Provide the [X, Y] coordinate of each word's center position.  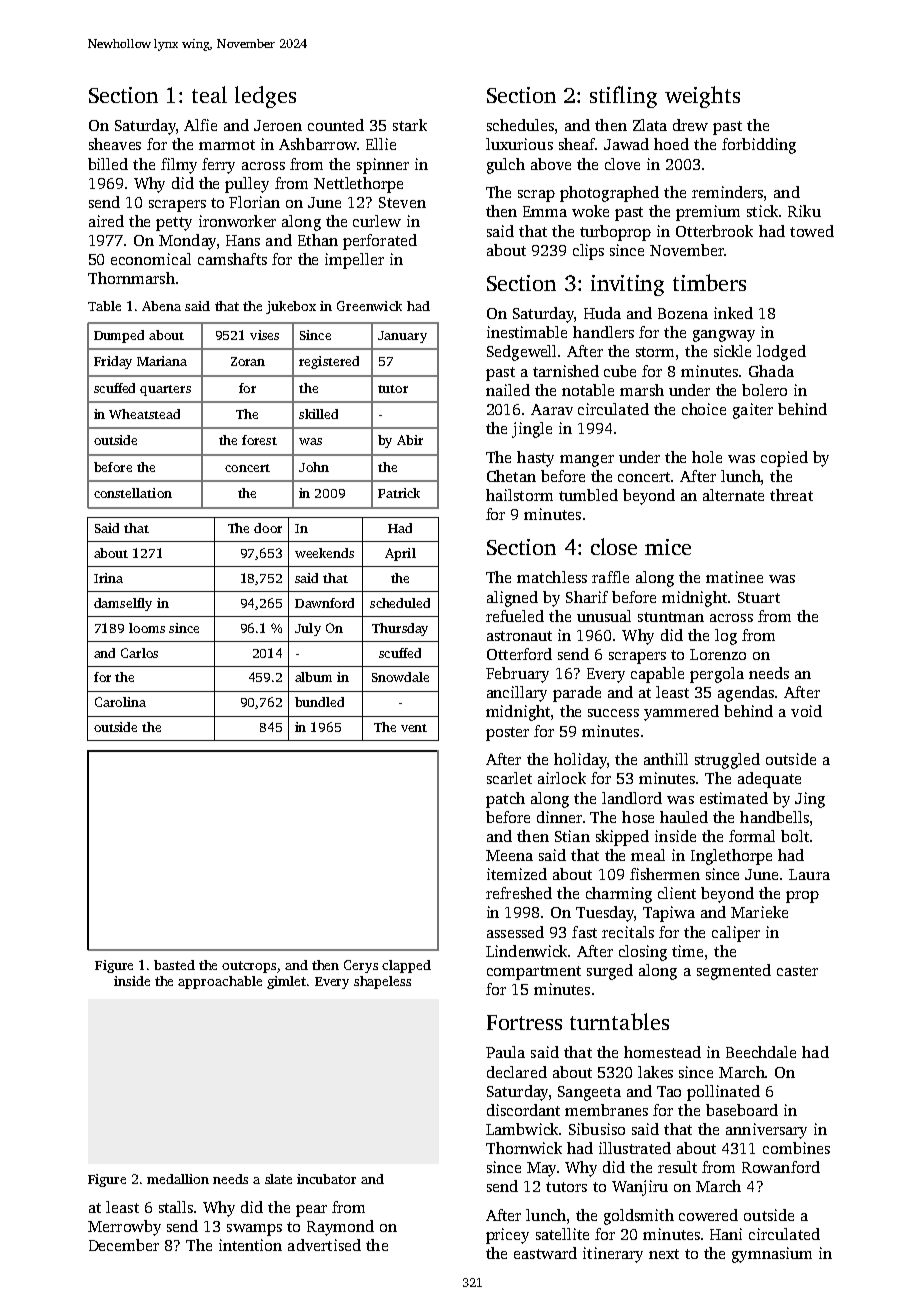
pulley [247, 185]
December [124, 1245]
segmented [734, 972]
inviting [627, 285]
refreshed [519, 893]
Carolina [120, 702]
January [402, 337]
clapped [406, 966]
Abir [410, 440]
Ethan [318, 240]
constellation [133, 493]
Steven [402, 202]
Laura [809, 874]
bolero [764, 390]
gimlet [286, 982]
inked [733, 313]
